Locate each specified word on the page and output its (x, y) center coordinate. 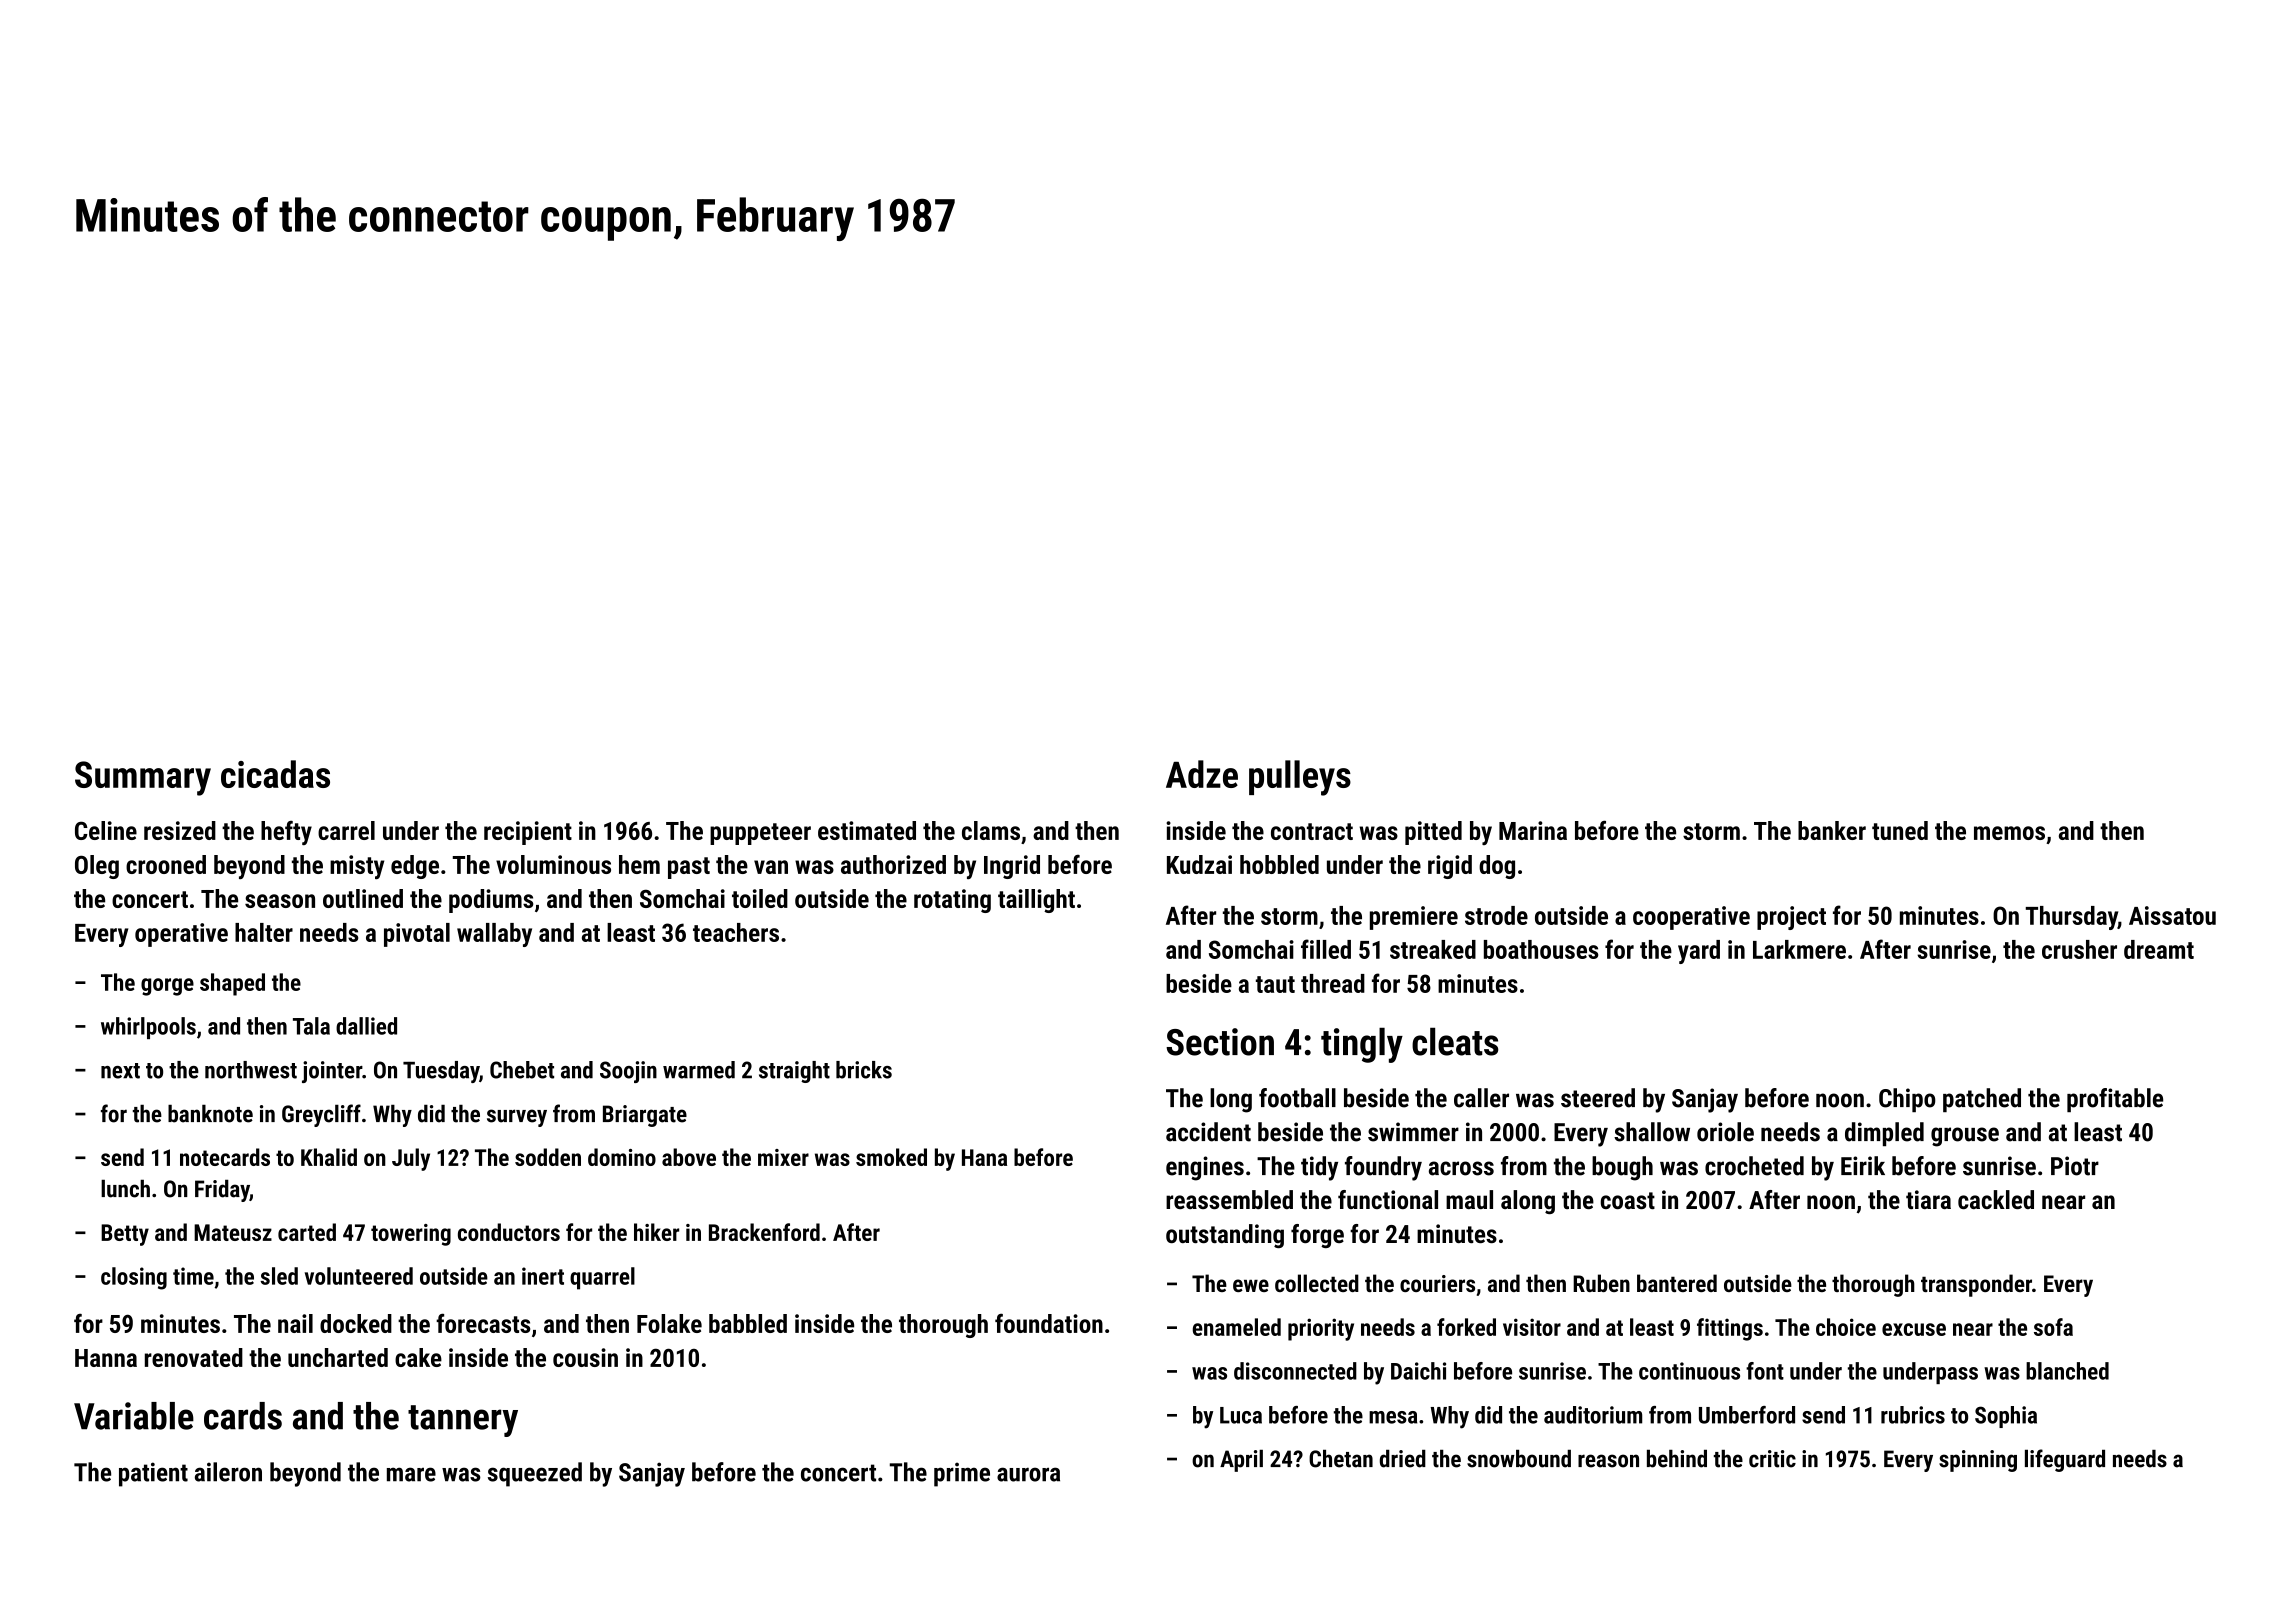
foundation (1049, 1323)
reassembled (1229, 1199)
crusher (2079, 949)
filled (1326, 949)
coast (1627, 1200)
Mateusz (233, 1232)
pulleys (1300, 778)
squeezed (535, 1474)
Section (1220, 1042)
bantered (1677, 1283)
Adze (1202, 774)
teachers (736, 932)
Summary (143, 778)
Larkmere (1799, 949)
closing (134, 1278)
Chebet (522, 1070)
